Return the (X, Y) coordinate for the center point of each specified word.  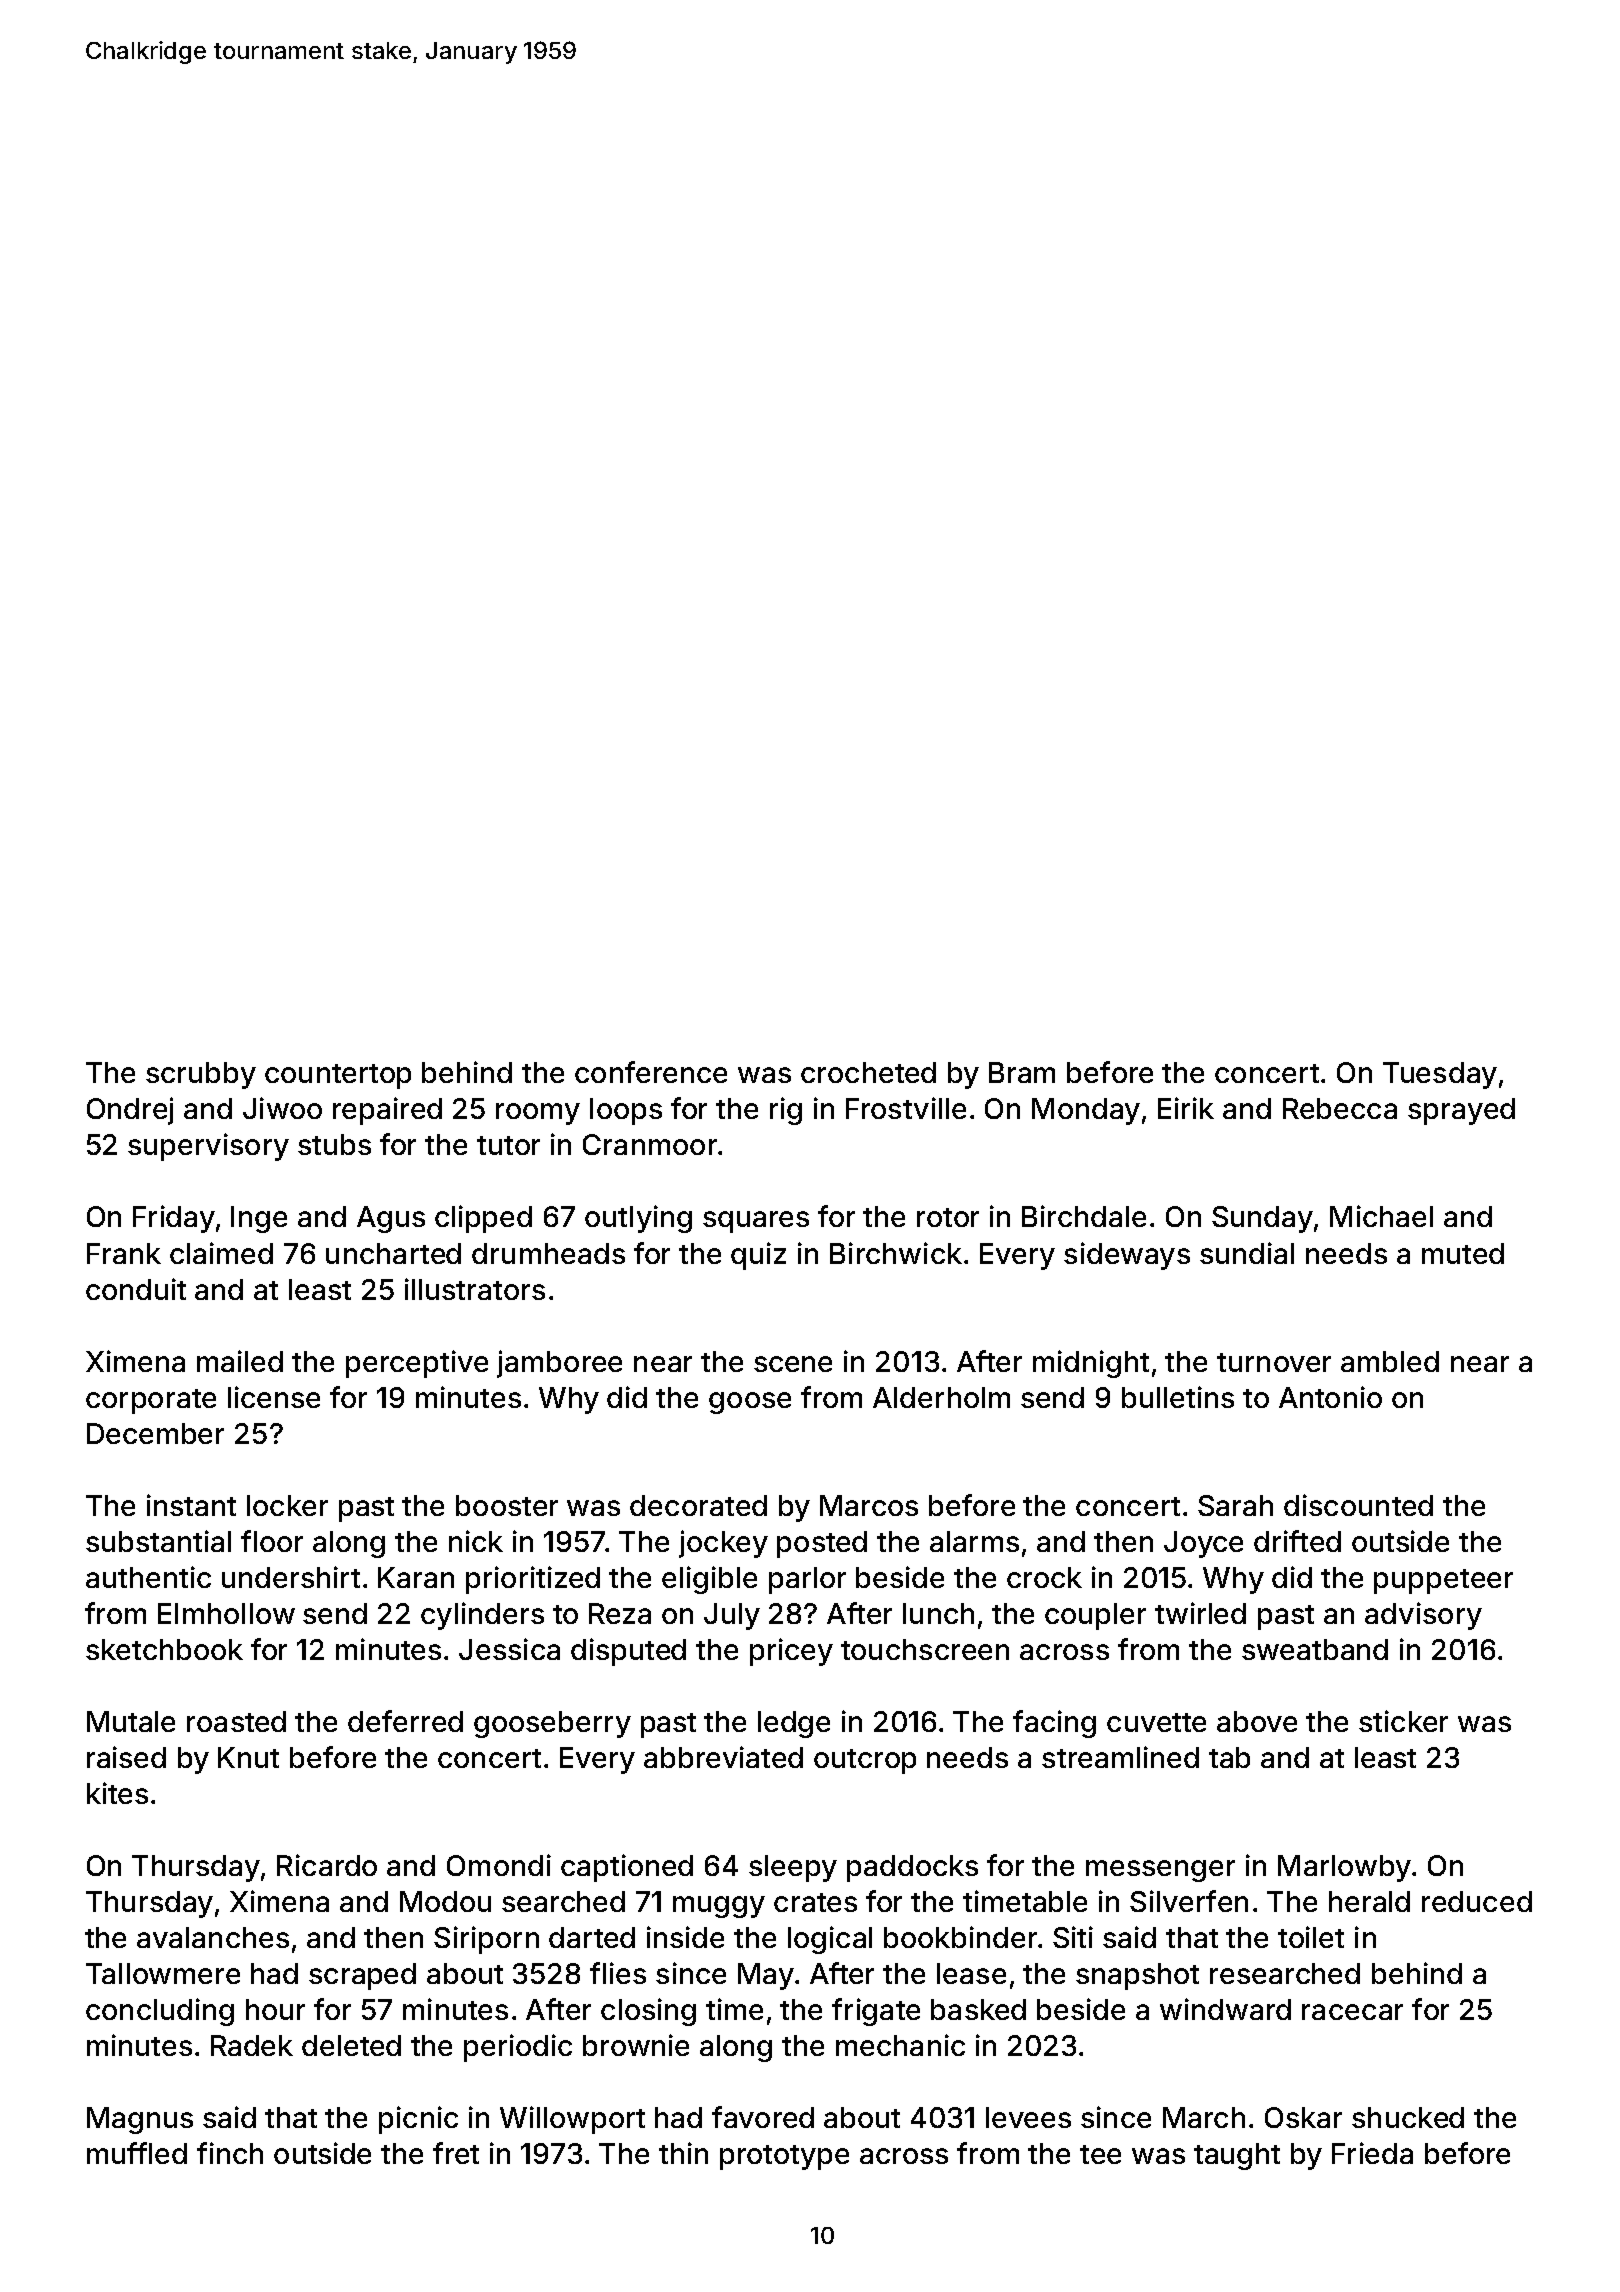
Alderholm (941, 1397)
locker (287, 1505)
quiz (758, 1256)
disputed (628, 1652)
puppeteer (1443, 1581)
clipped (483, 1219)
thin (683, 2153)
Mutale (131, 1721)
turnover (1274, 1362)
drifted (1297, 1541)
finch (230, 2153)
